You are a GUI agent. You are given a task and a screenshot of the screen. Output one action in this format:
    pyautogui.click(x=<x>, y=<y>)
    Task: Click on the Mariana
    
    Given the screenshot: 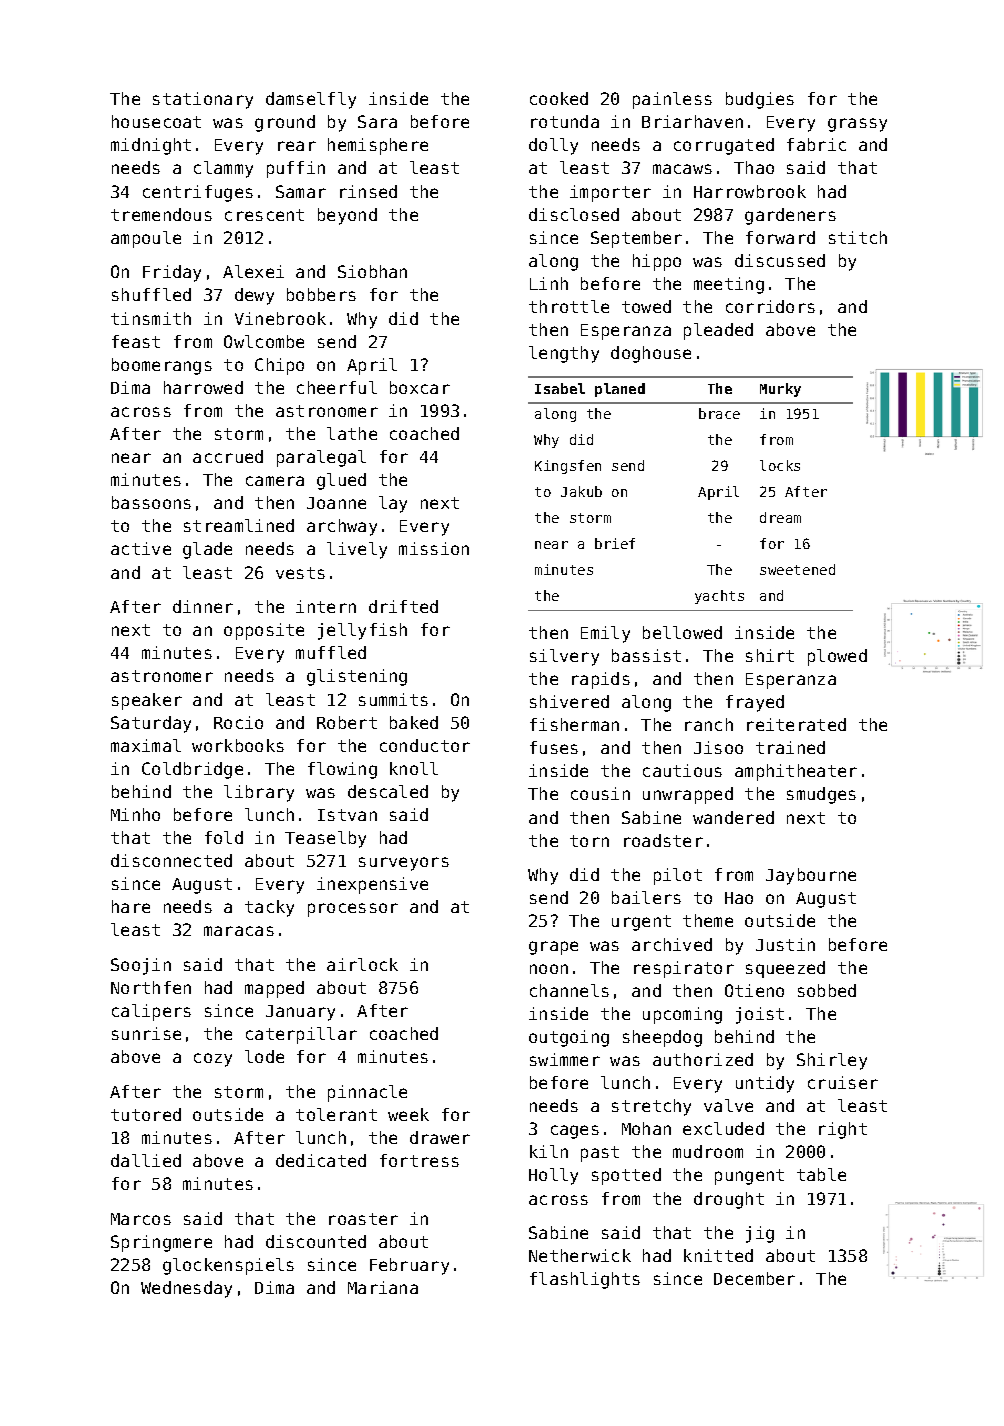 What is the action you would take?
    pyautogui.click(x=383, y=1287)
